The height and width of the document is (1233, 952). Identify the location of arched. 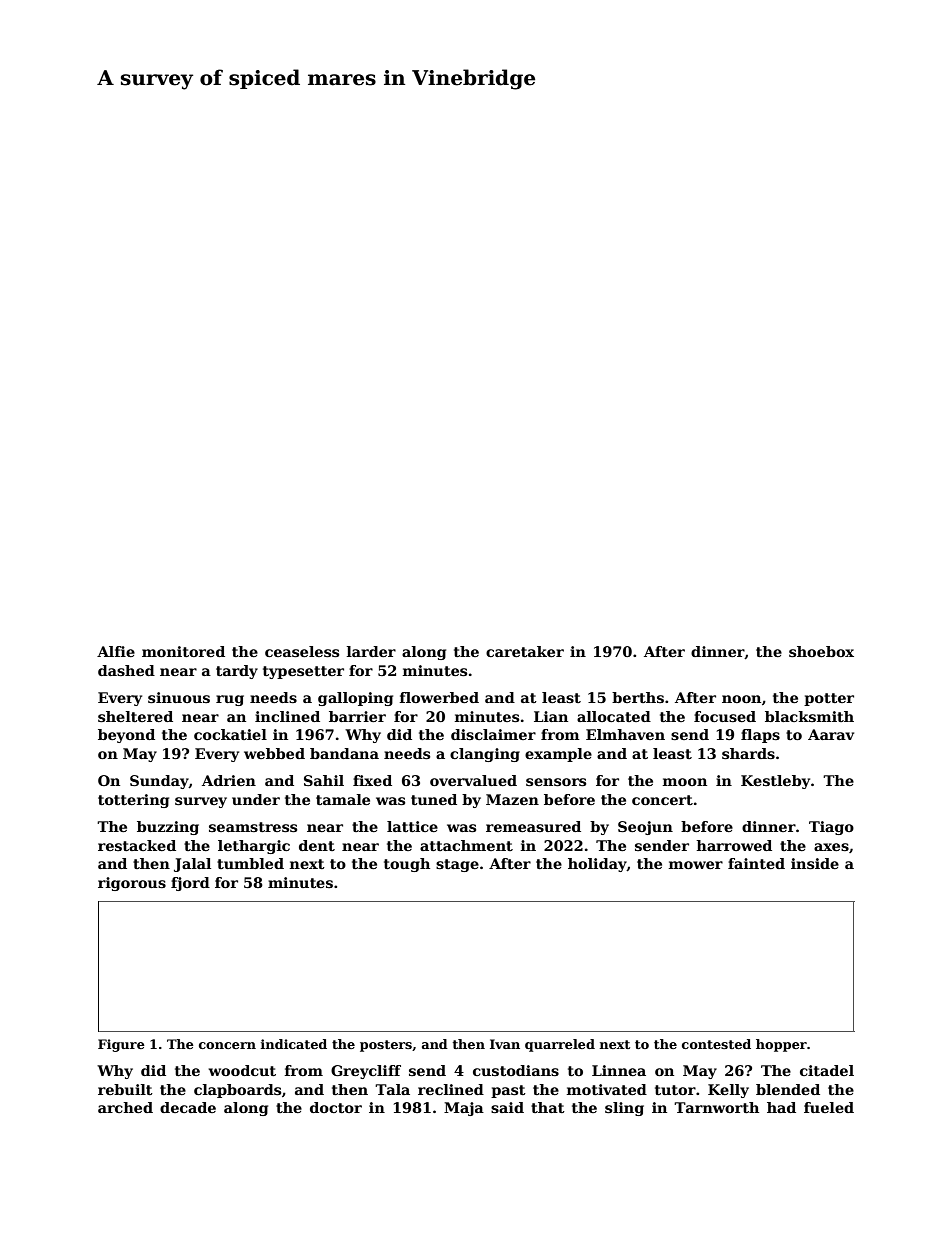
(125, 1107).
